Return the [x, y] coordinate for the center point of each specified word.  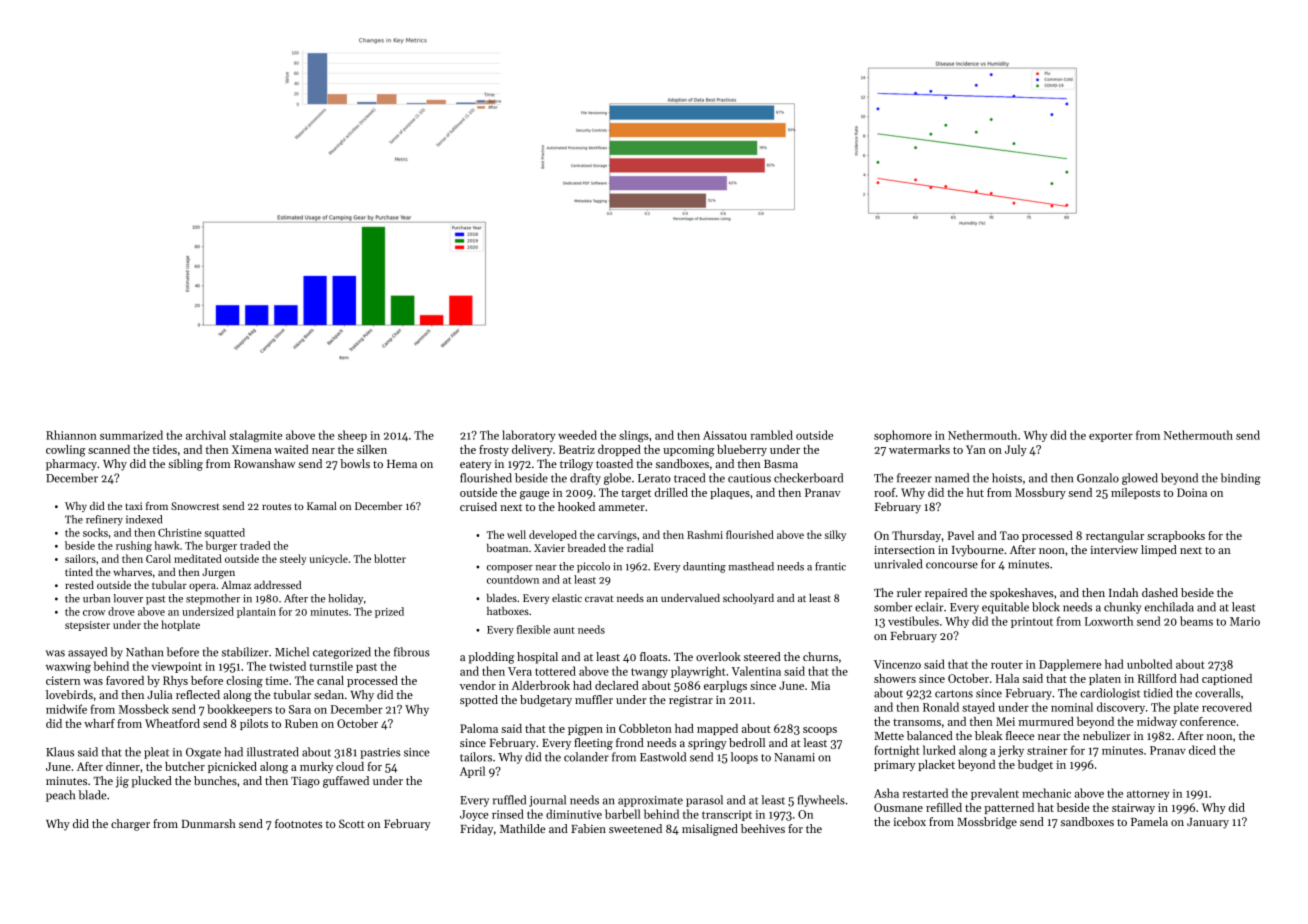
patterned [1009, 808]
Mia [820, 685]
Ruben [301, 723]
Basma [781, 464]
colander [586, 757]
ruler [909, 592]
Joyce [474, 815]
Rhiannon [71, 435]
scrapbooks [1176, 536]
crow [94, 613]
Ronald [941, 707]
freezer [914, 478]
